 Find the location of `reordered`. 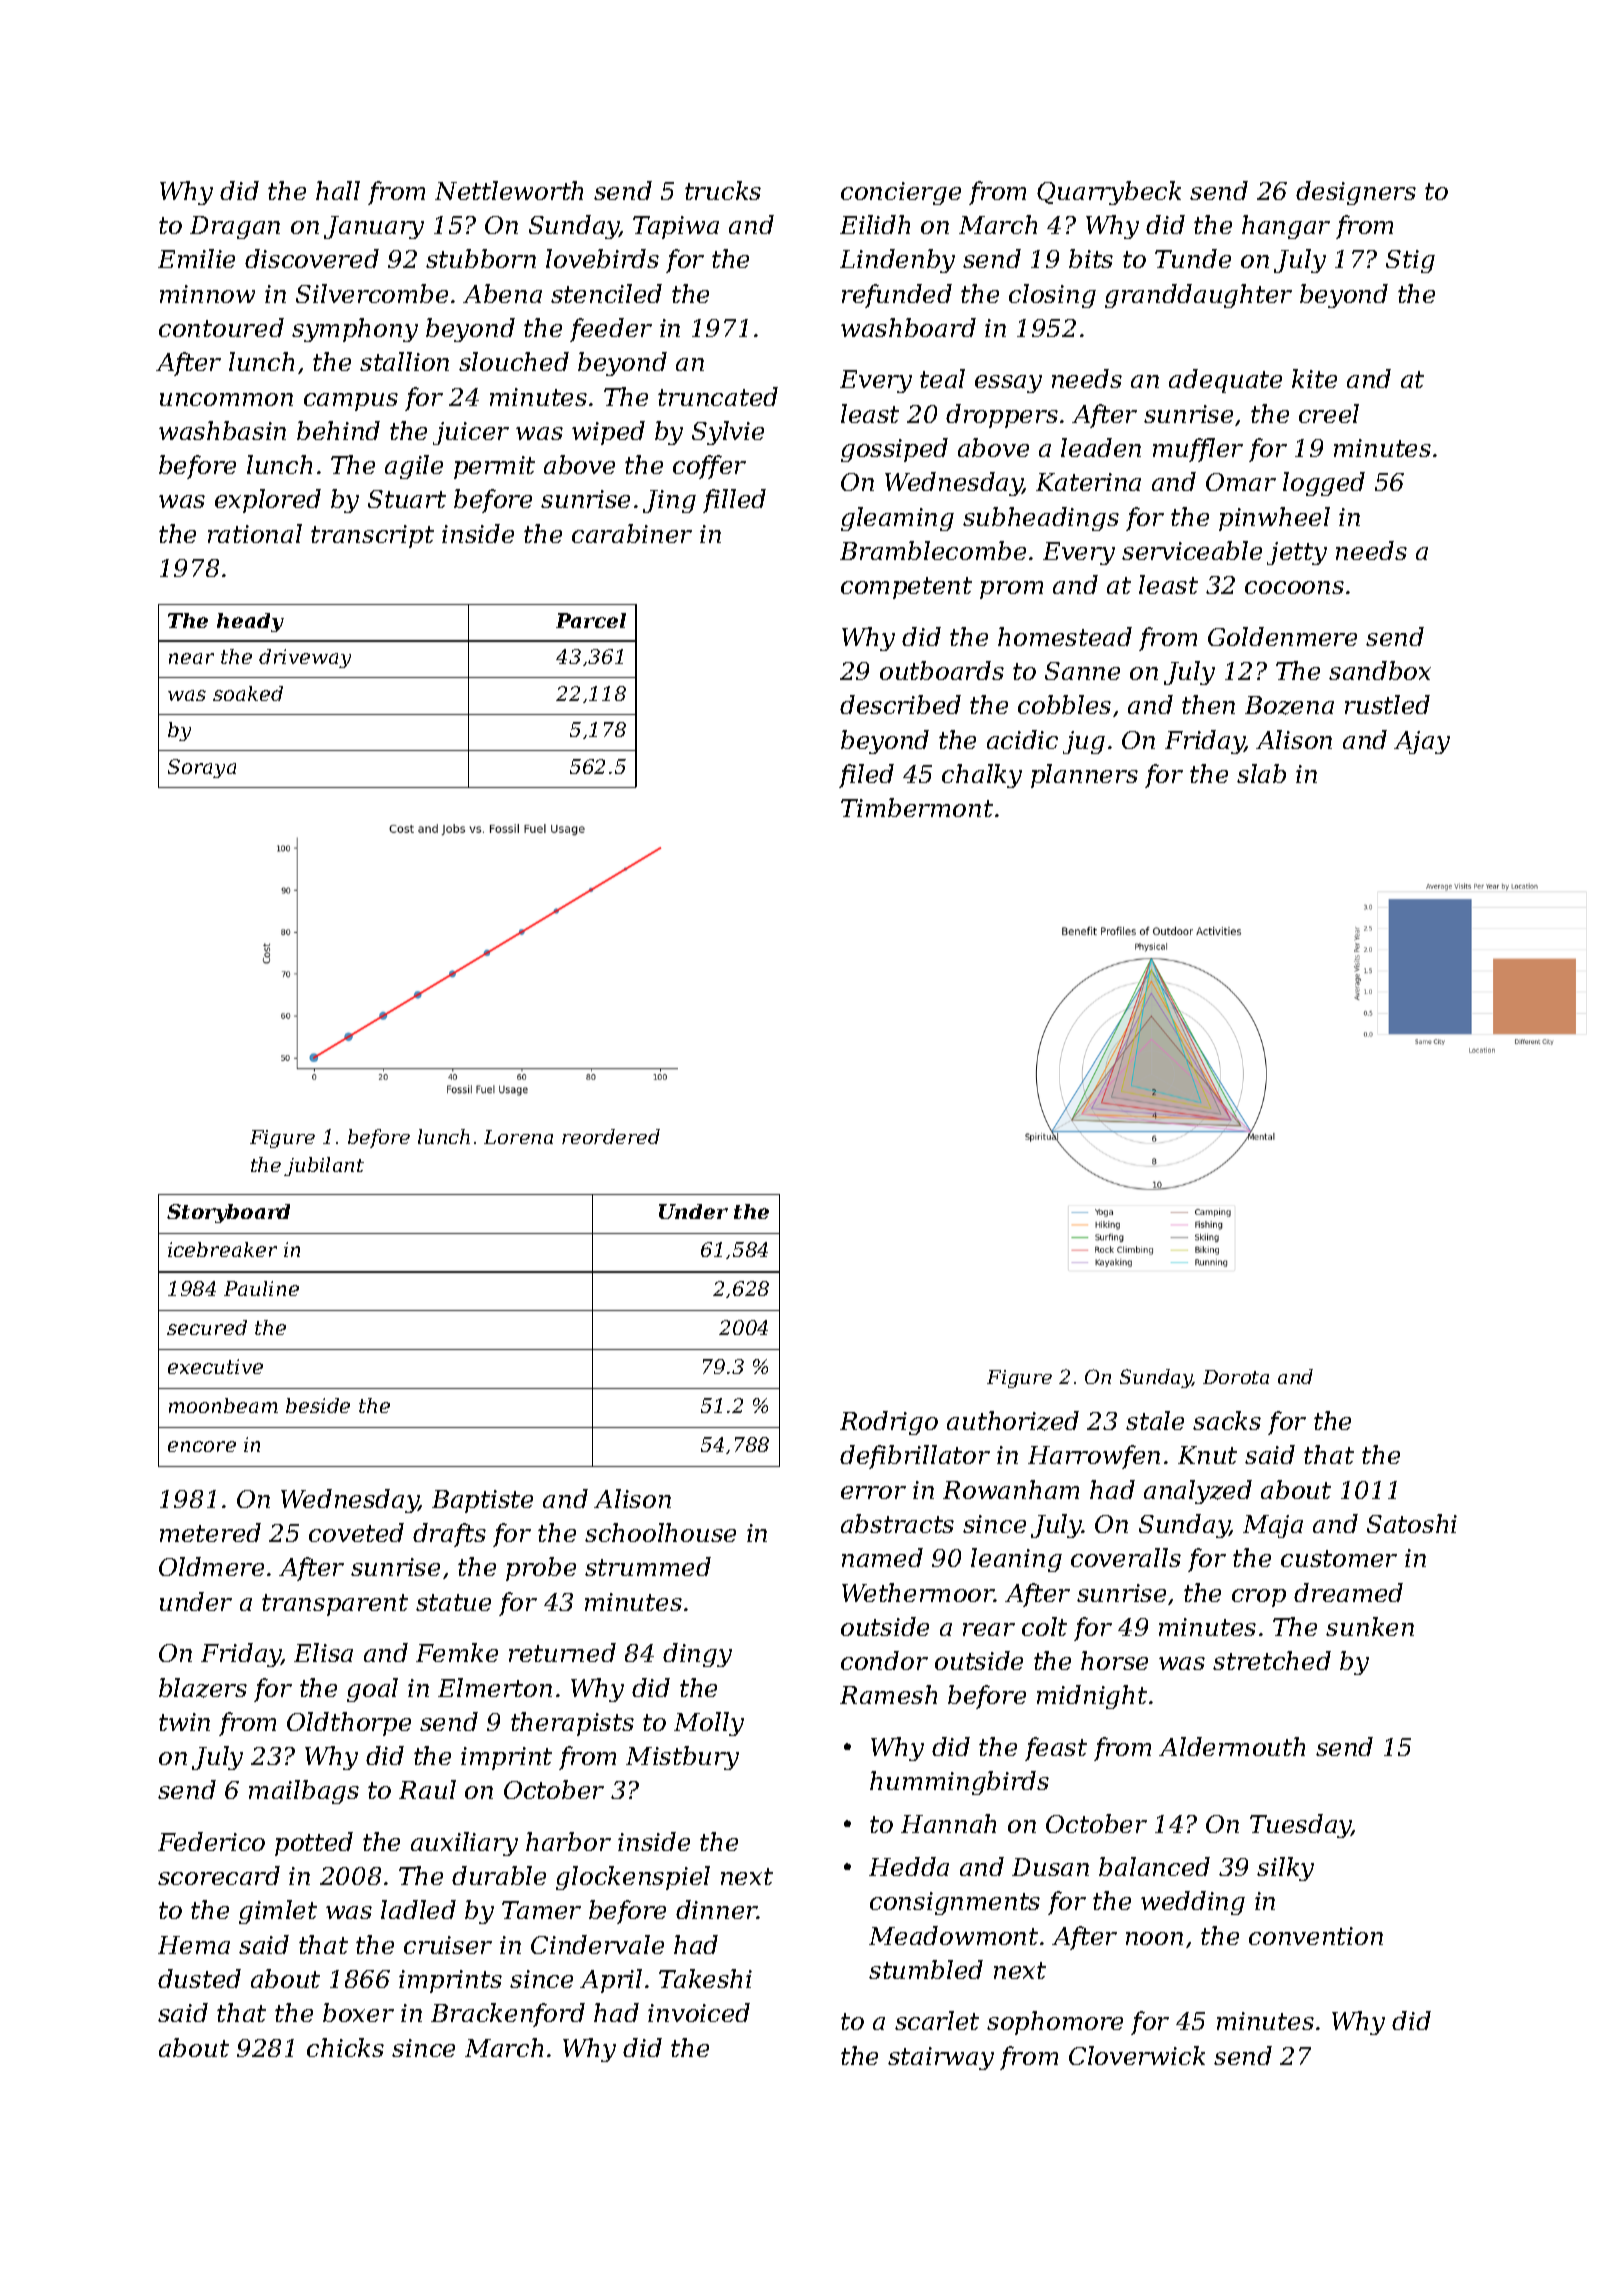

reordered is located at coordinates (611, 1136).
